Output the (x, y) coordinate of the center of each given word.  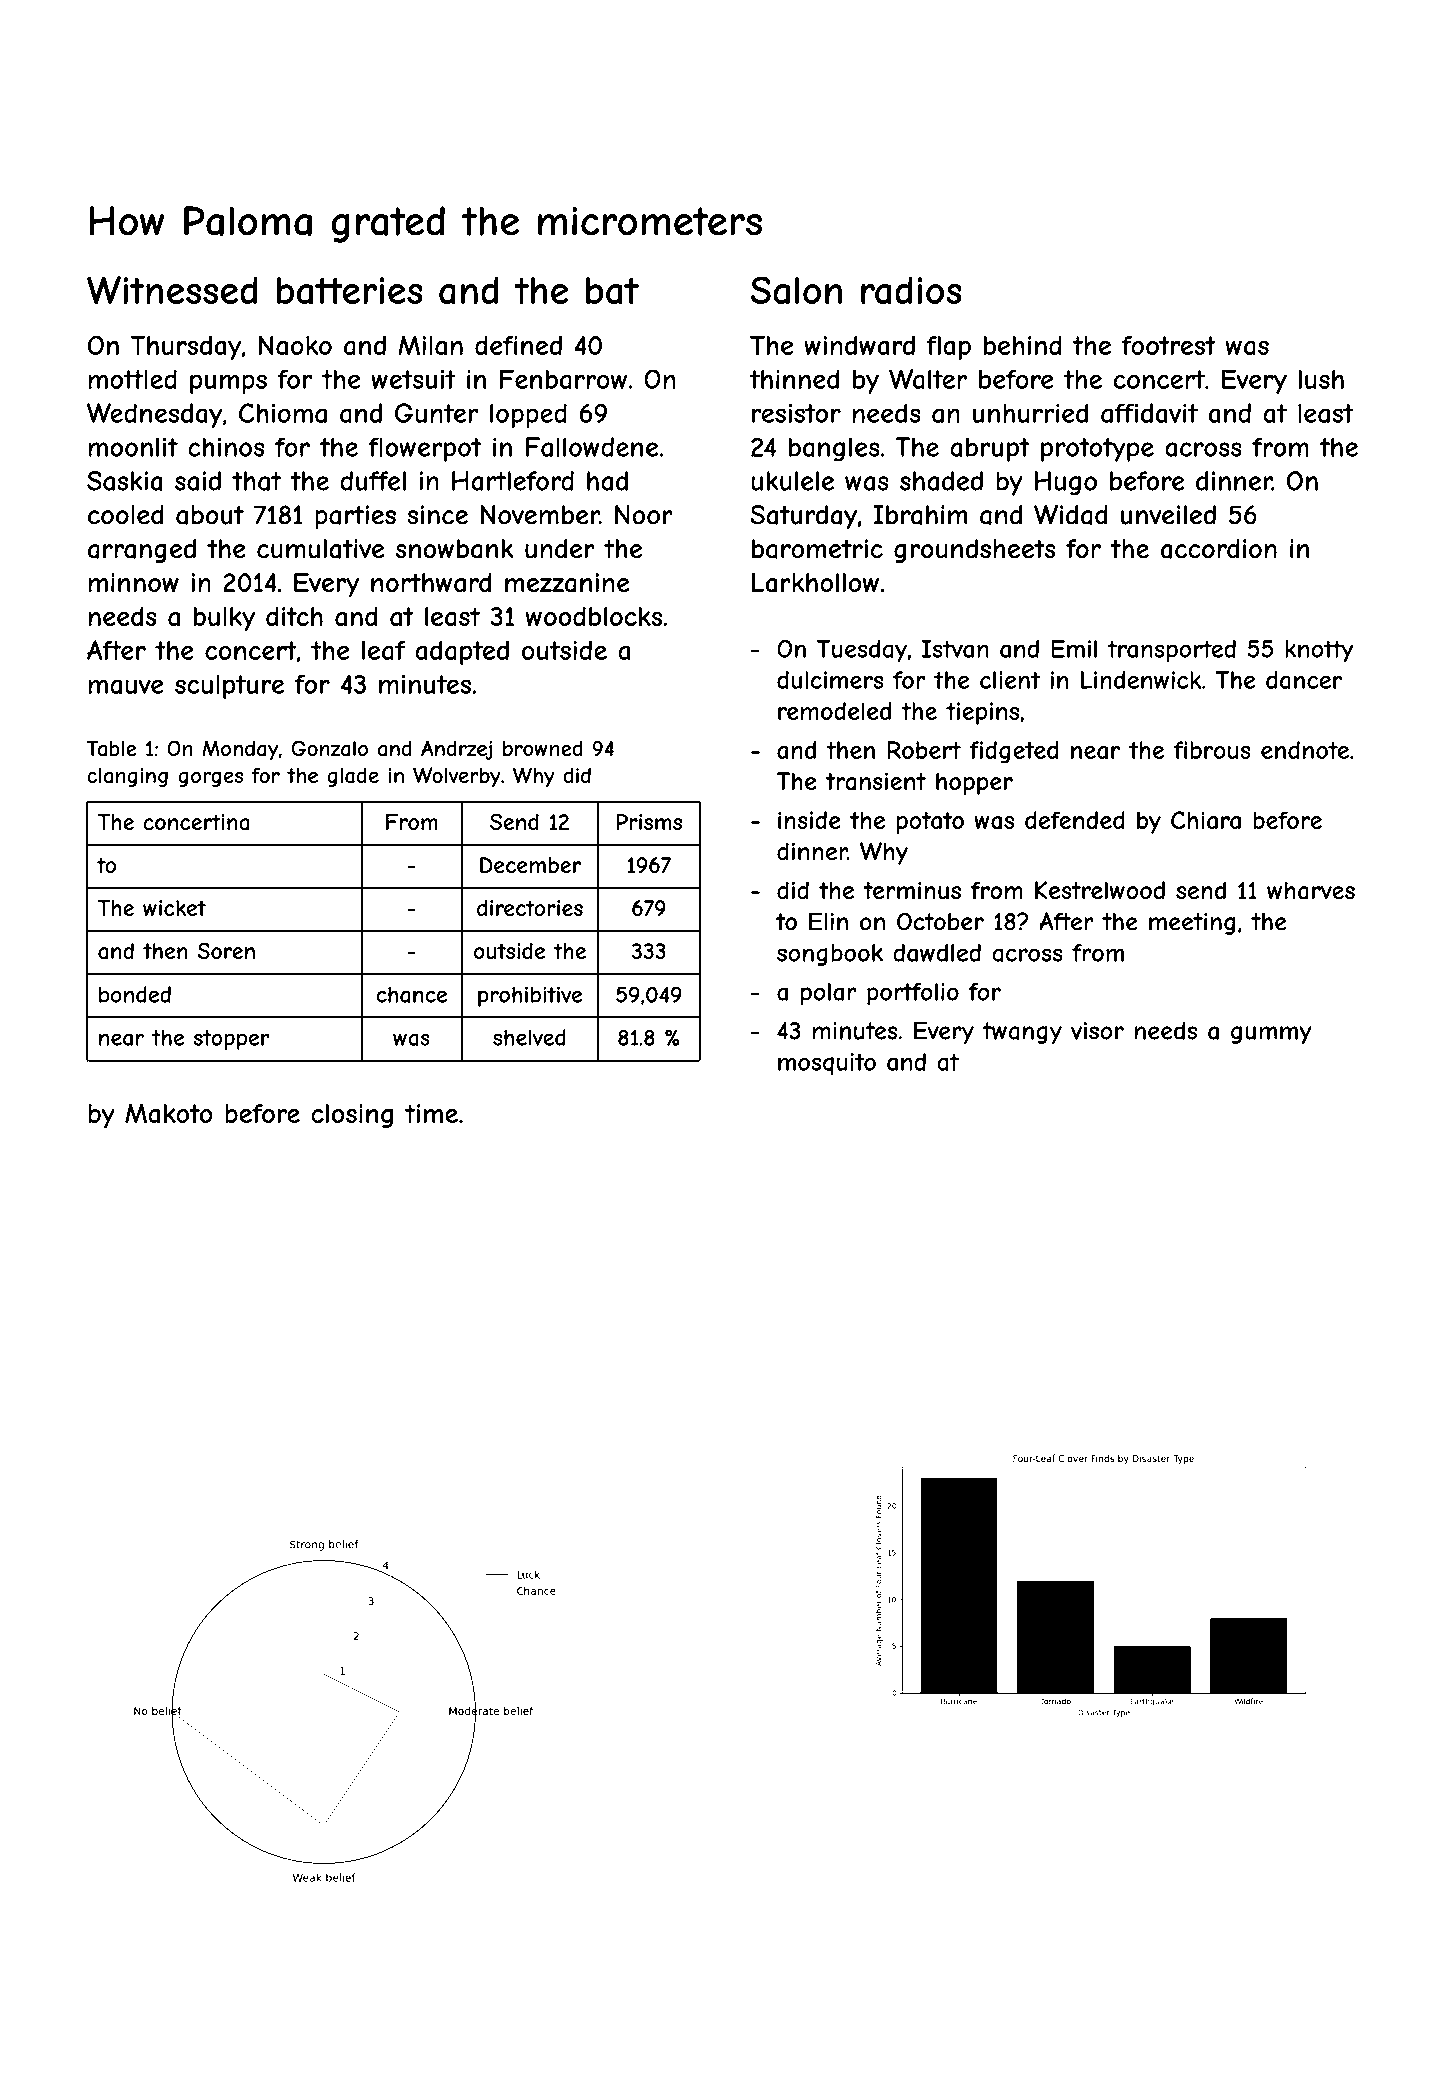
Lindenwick (1141, 680)
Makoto (169, 1113)
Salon (796, 290)
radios (911, 291)
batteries (350, 291)
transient (876, 781)
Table (111, 748)
